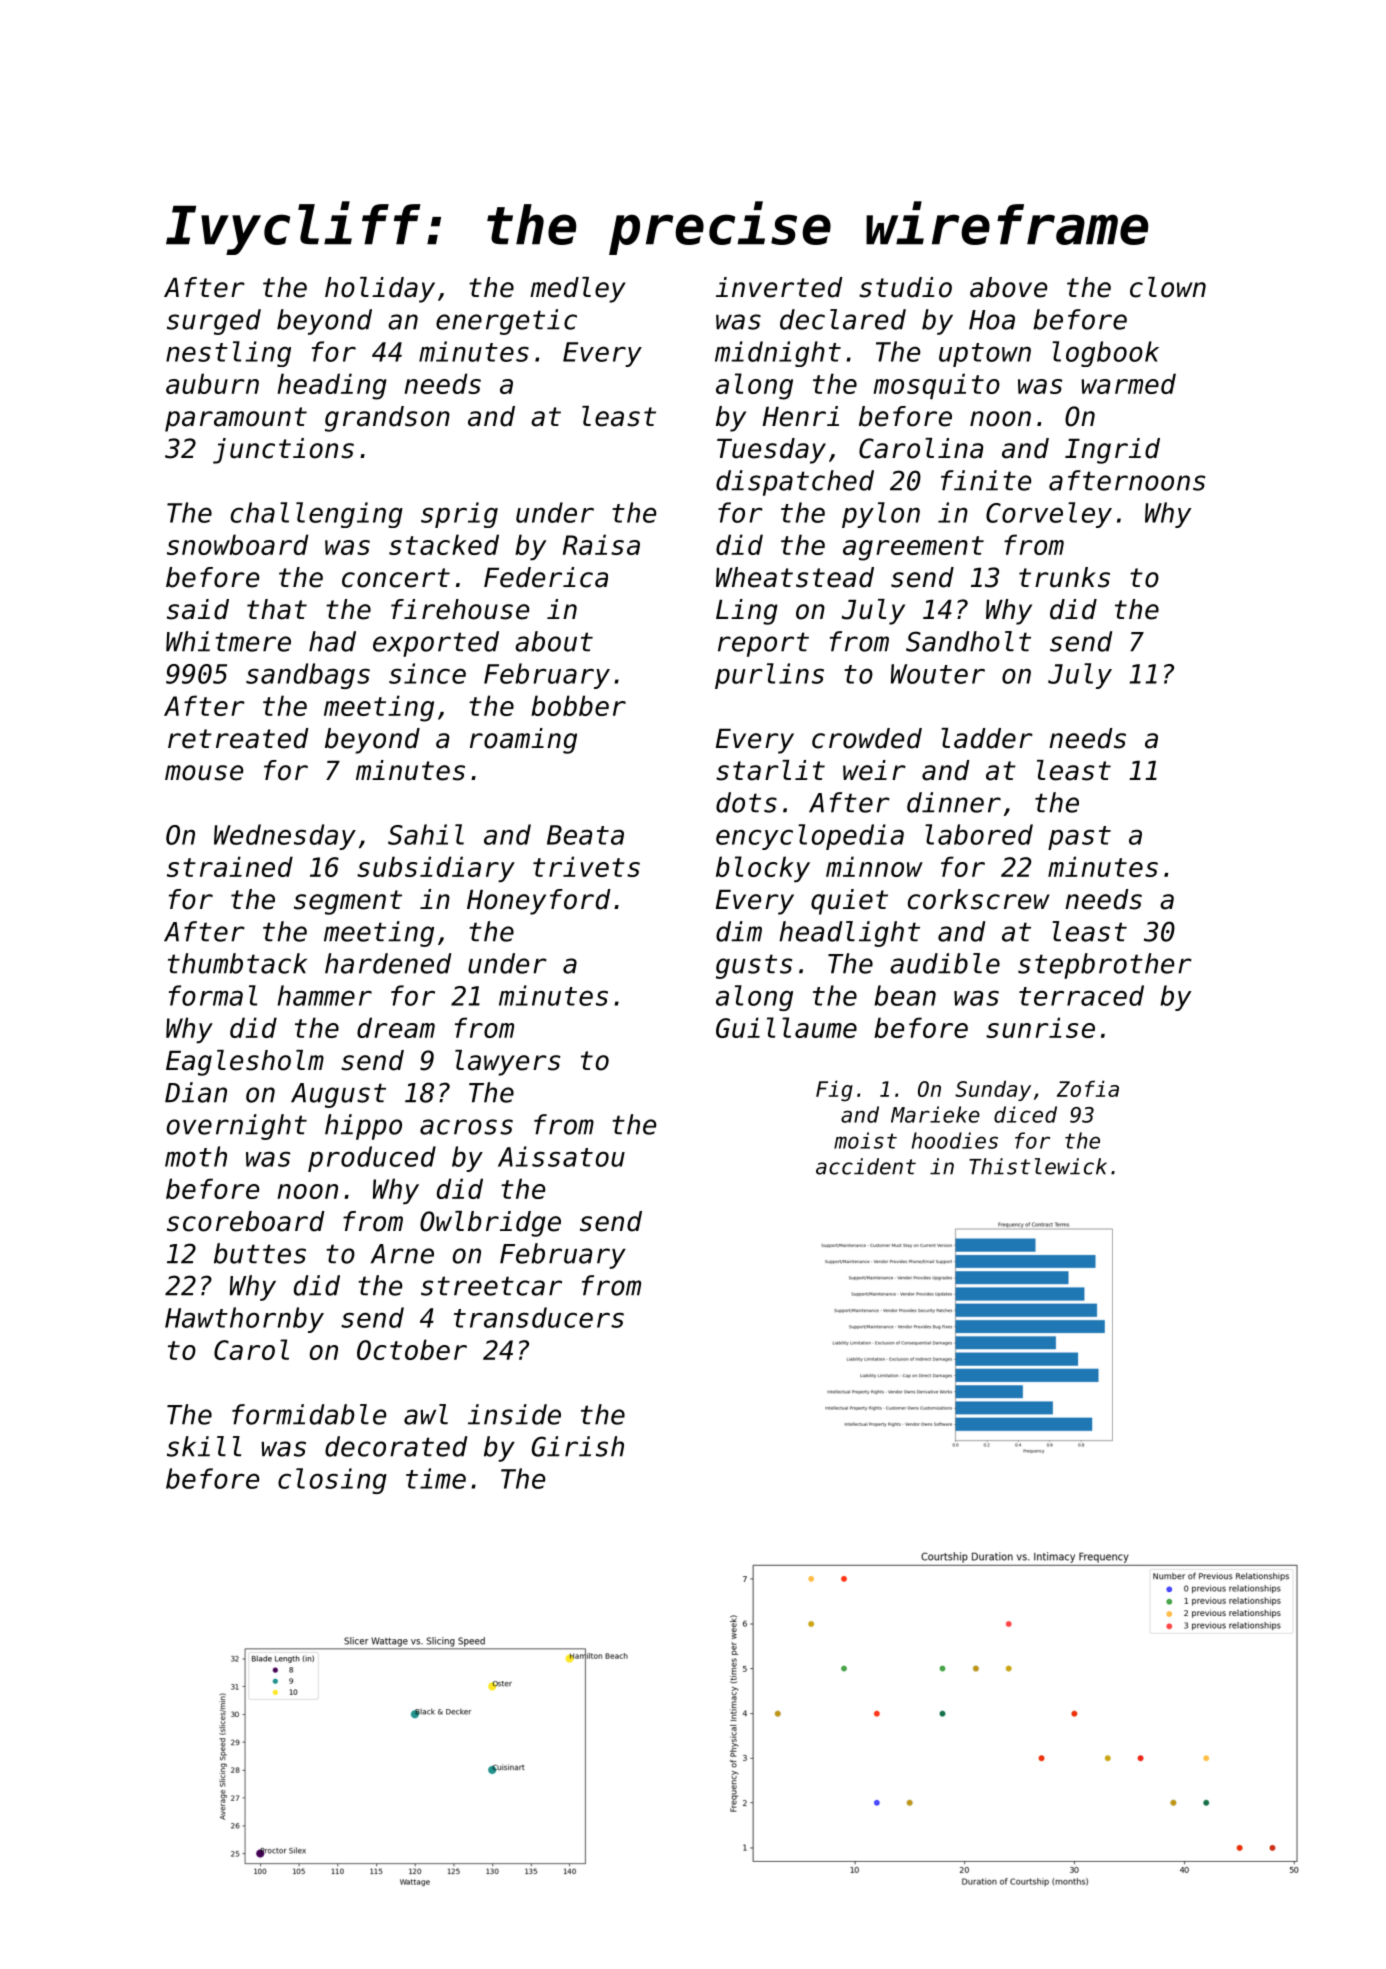 This screenshot has height=1969, width=1386. What do you see at coordinates (578, 1446) in the screenshot?
I see `Girish` at bounding box center [578, 1446].
